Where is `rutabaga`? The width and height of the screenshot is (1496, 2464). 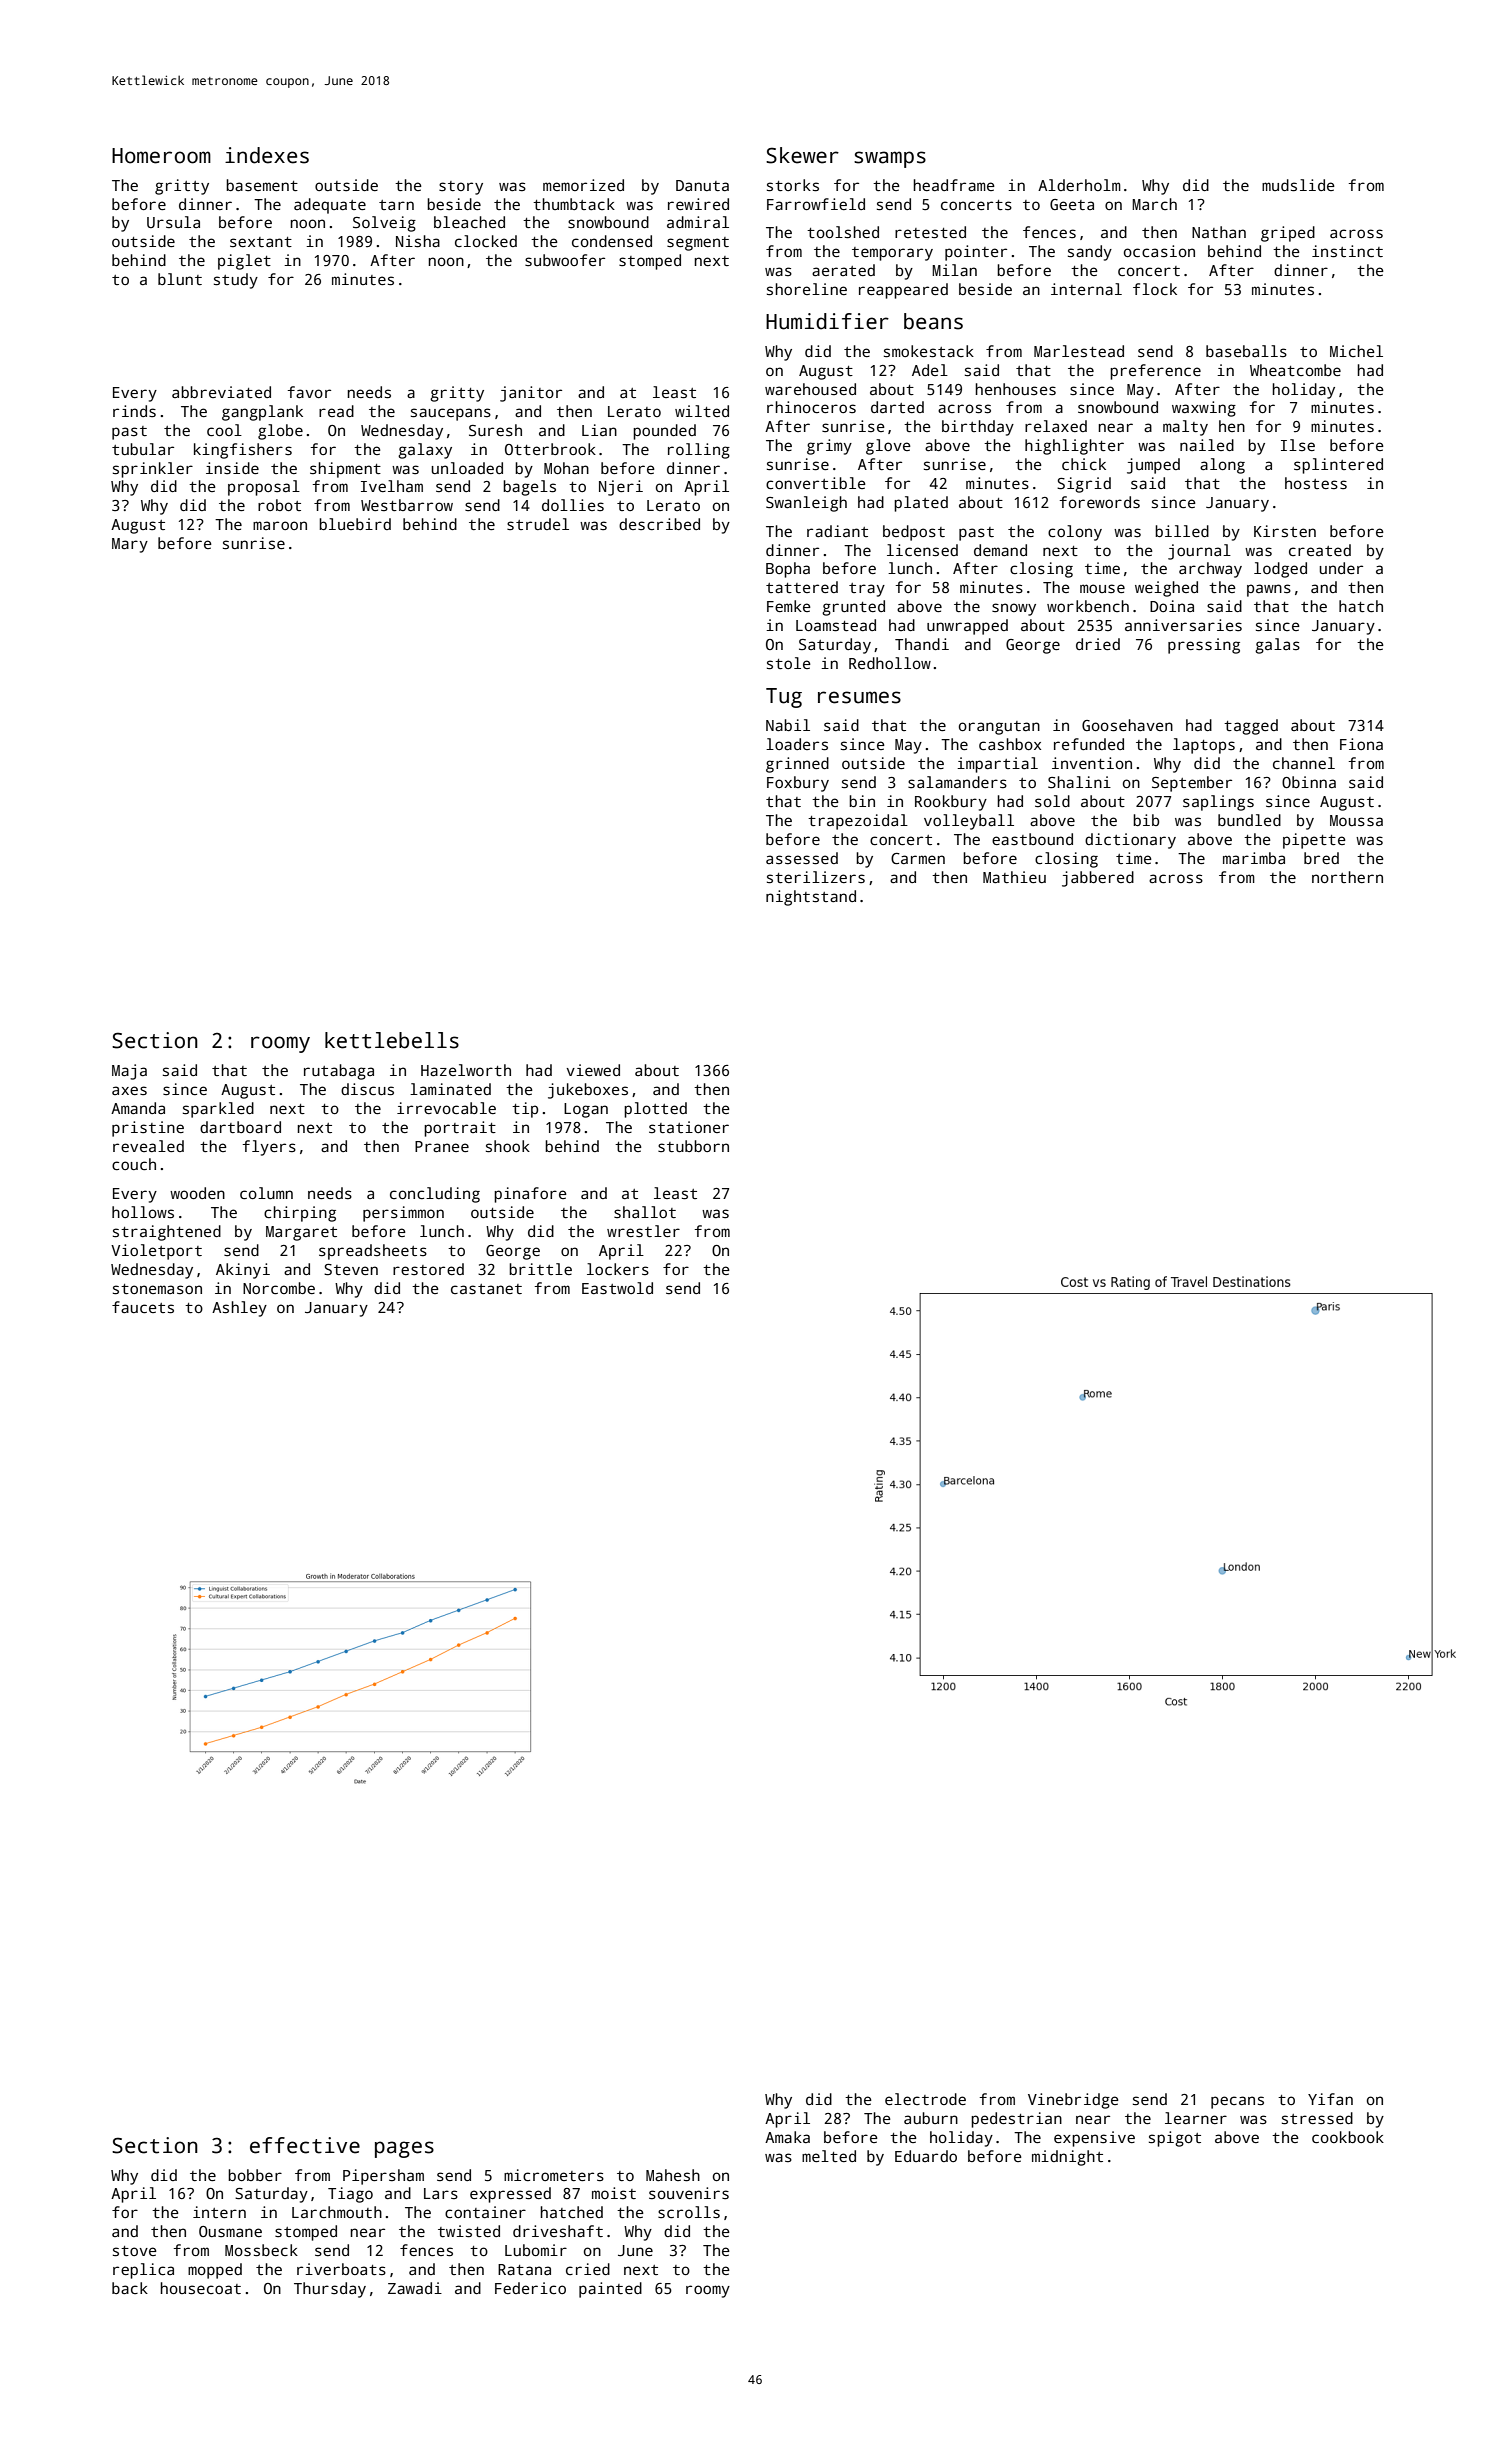
rutabaga is located at coordinates (339, 1072).
